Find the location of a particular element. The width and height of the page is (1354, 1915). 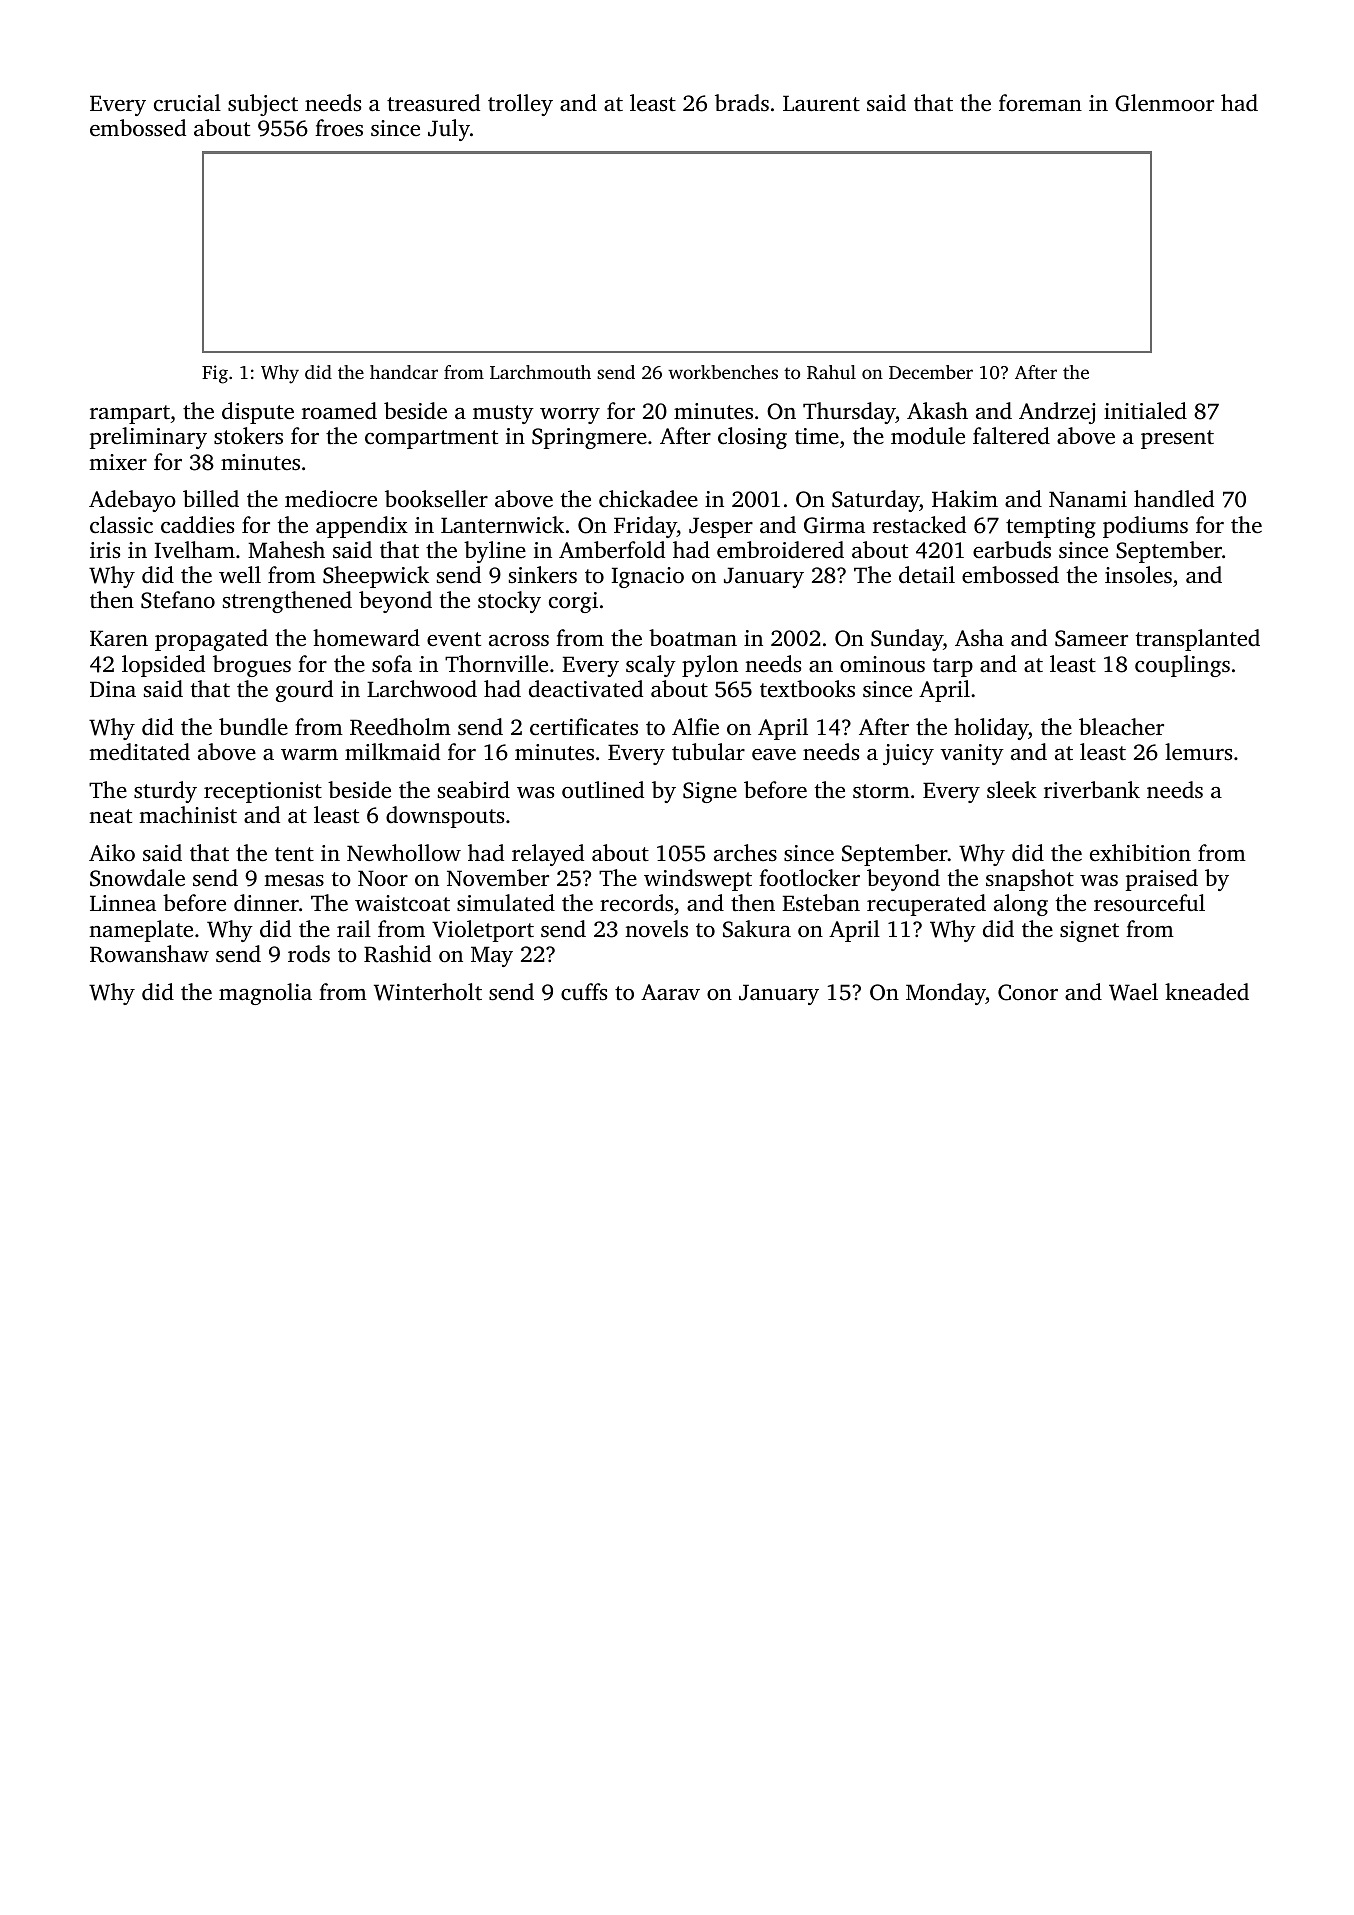

Laurent is located at coordinates (821, 103).
